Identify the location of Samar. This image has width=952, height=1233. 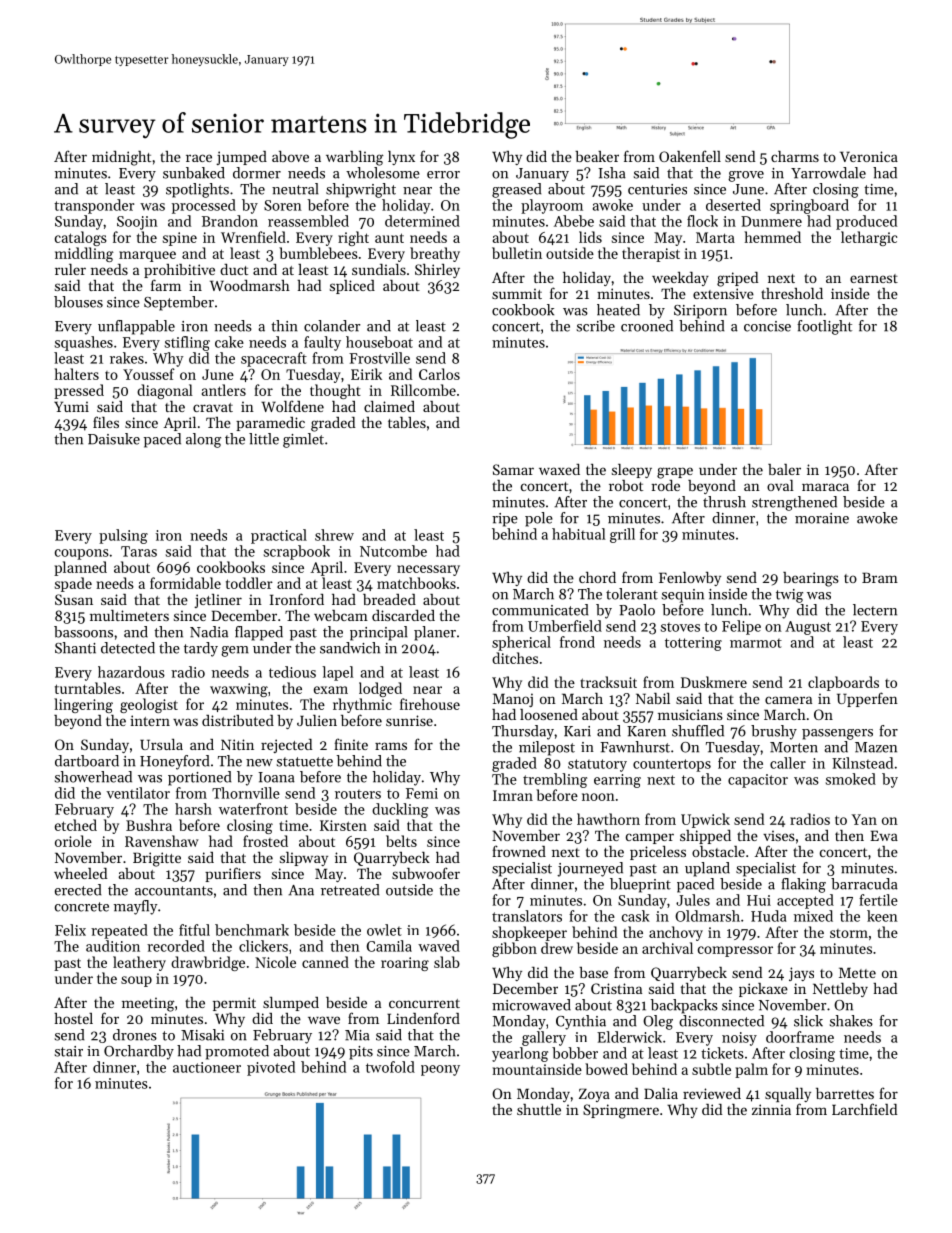
(513, 469).
